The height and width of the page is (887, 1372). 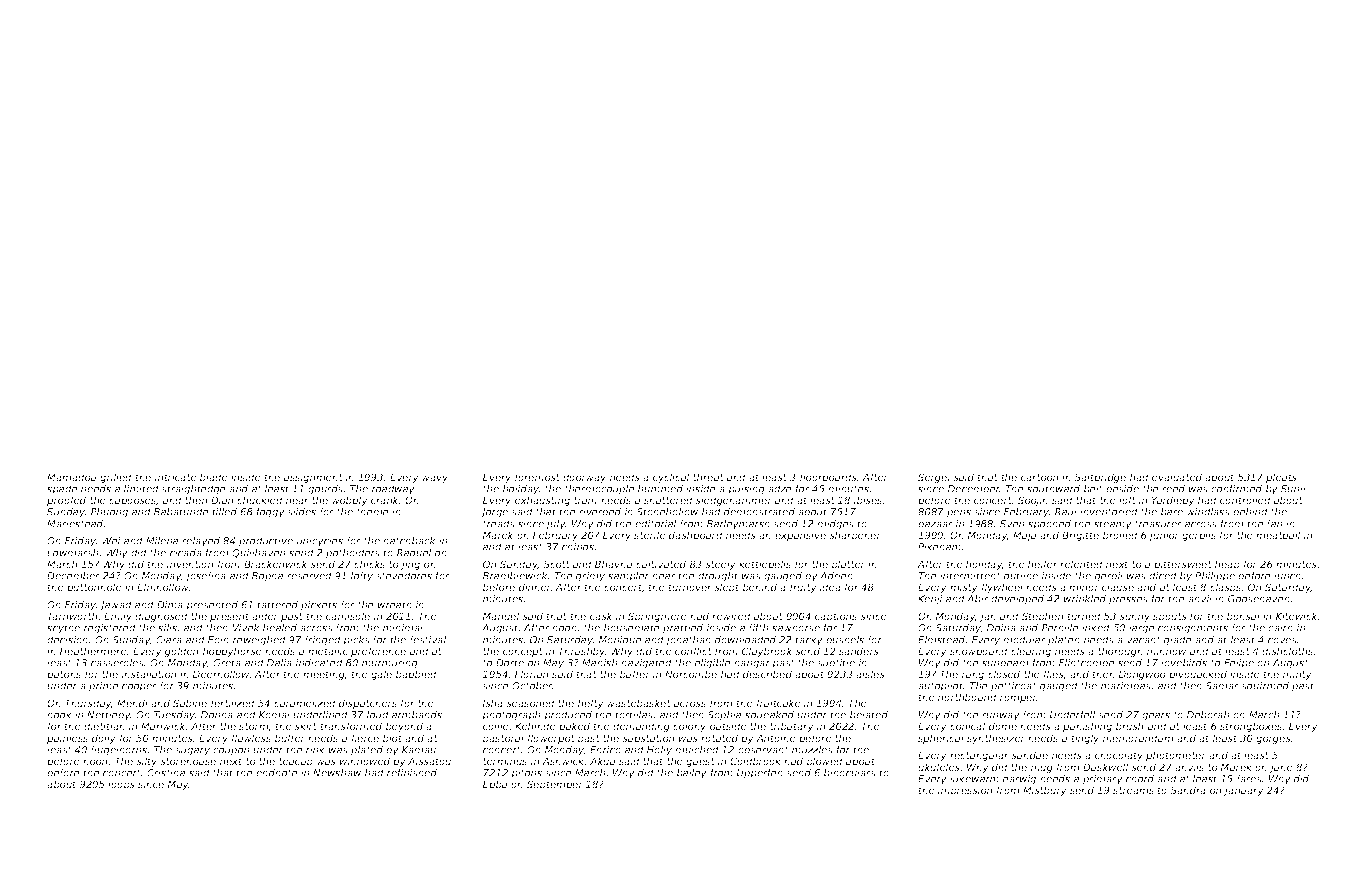 What do you see at coordinates (1227, 565) in the page?
I see `heap` at bounding box center [1227, 565].
